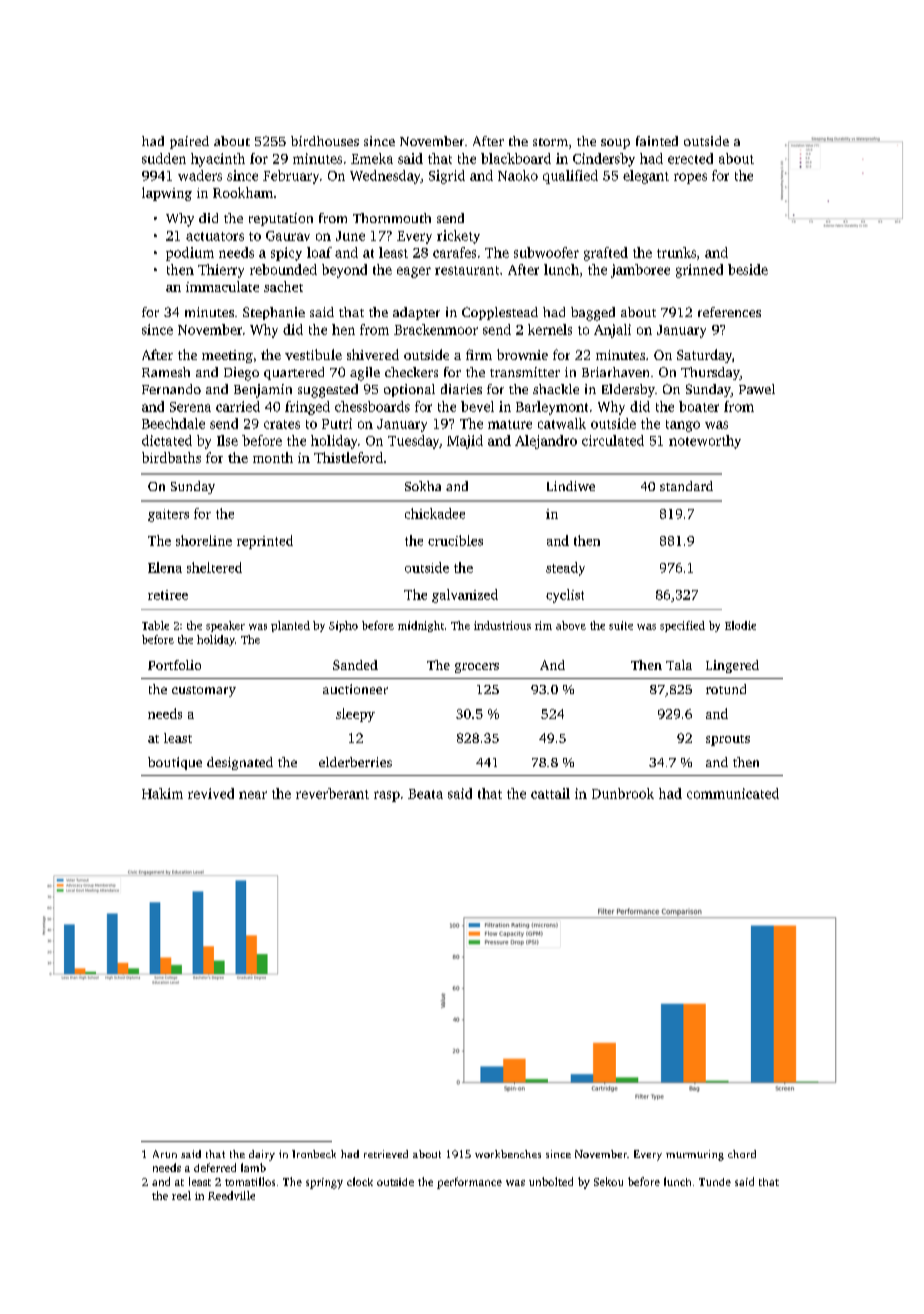 The height and width of the page is (1314, 924). What do you see at coordinates (355, 715) in the page?
I see `sleepy` at bounding box center [355, 715].
